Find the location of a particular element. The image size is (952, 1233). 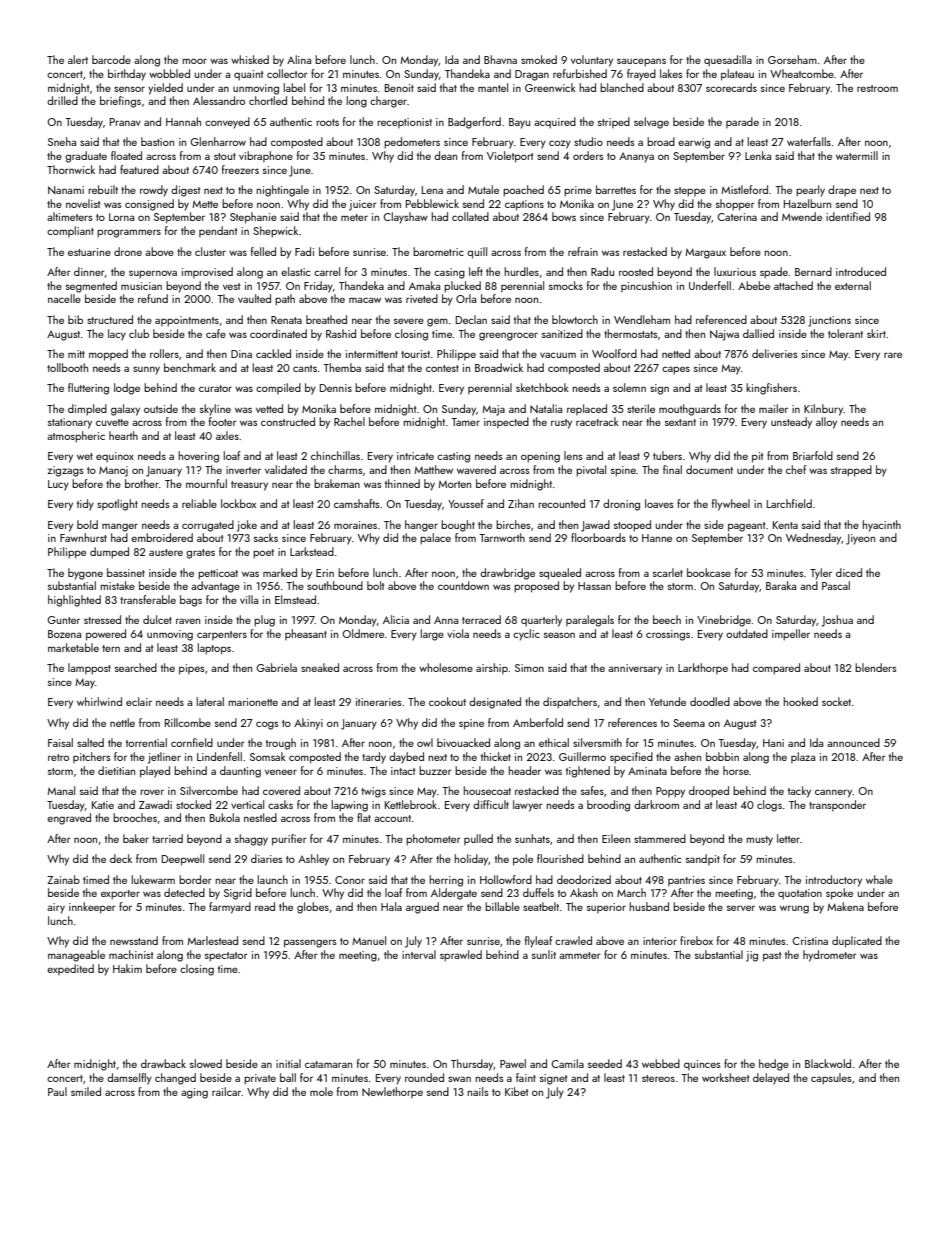

header is located at coordinates (524, 770).
